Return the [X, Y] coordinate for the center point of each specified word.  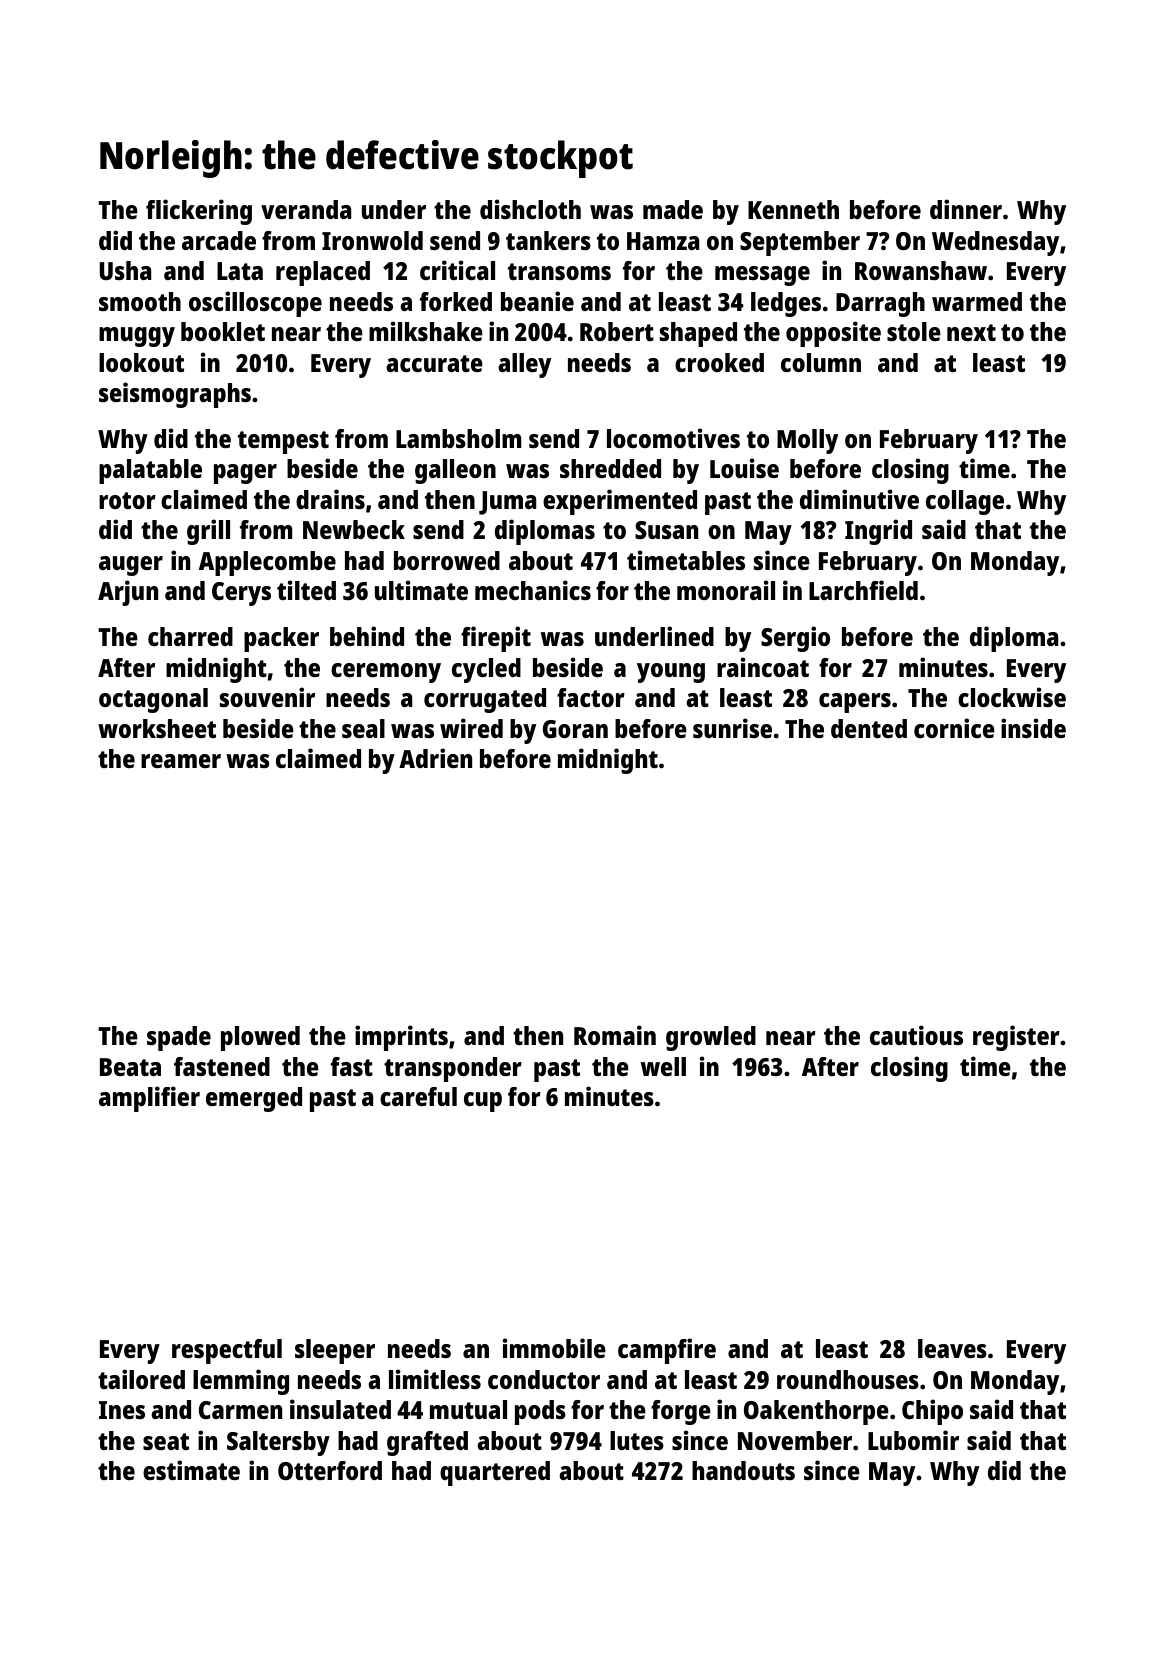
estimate [191, 1470]
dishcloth [530, 209]
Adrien [435, 758]
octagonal [153, 700]
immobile [554, 1348]
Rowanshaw [921, 270]
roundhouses [848, 1379]
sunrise [732, 728]
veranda [306, 209]
